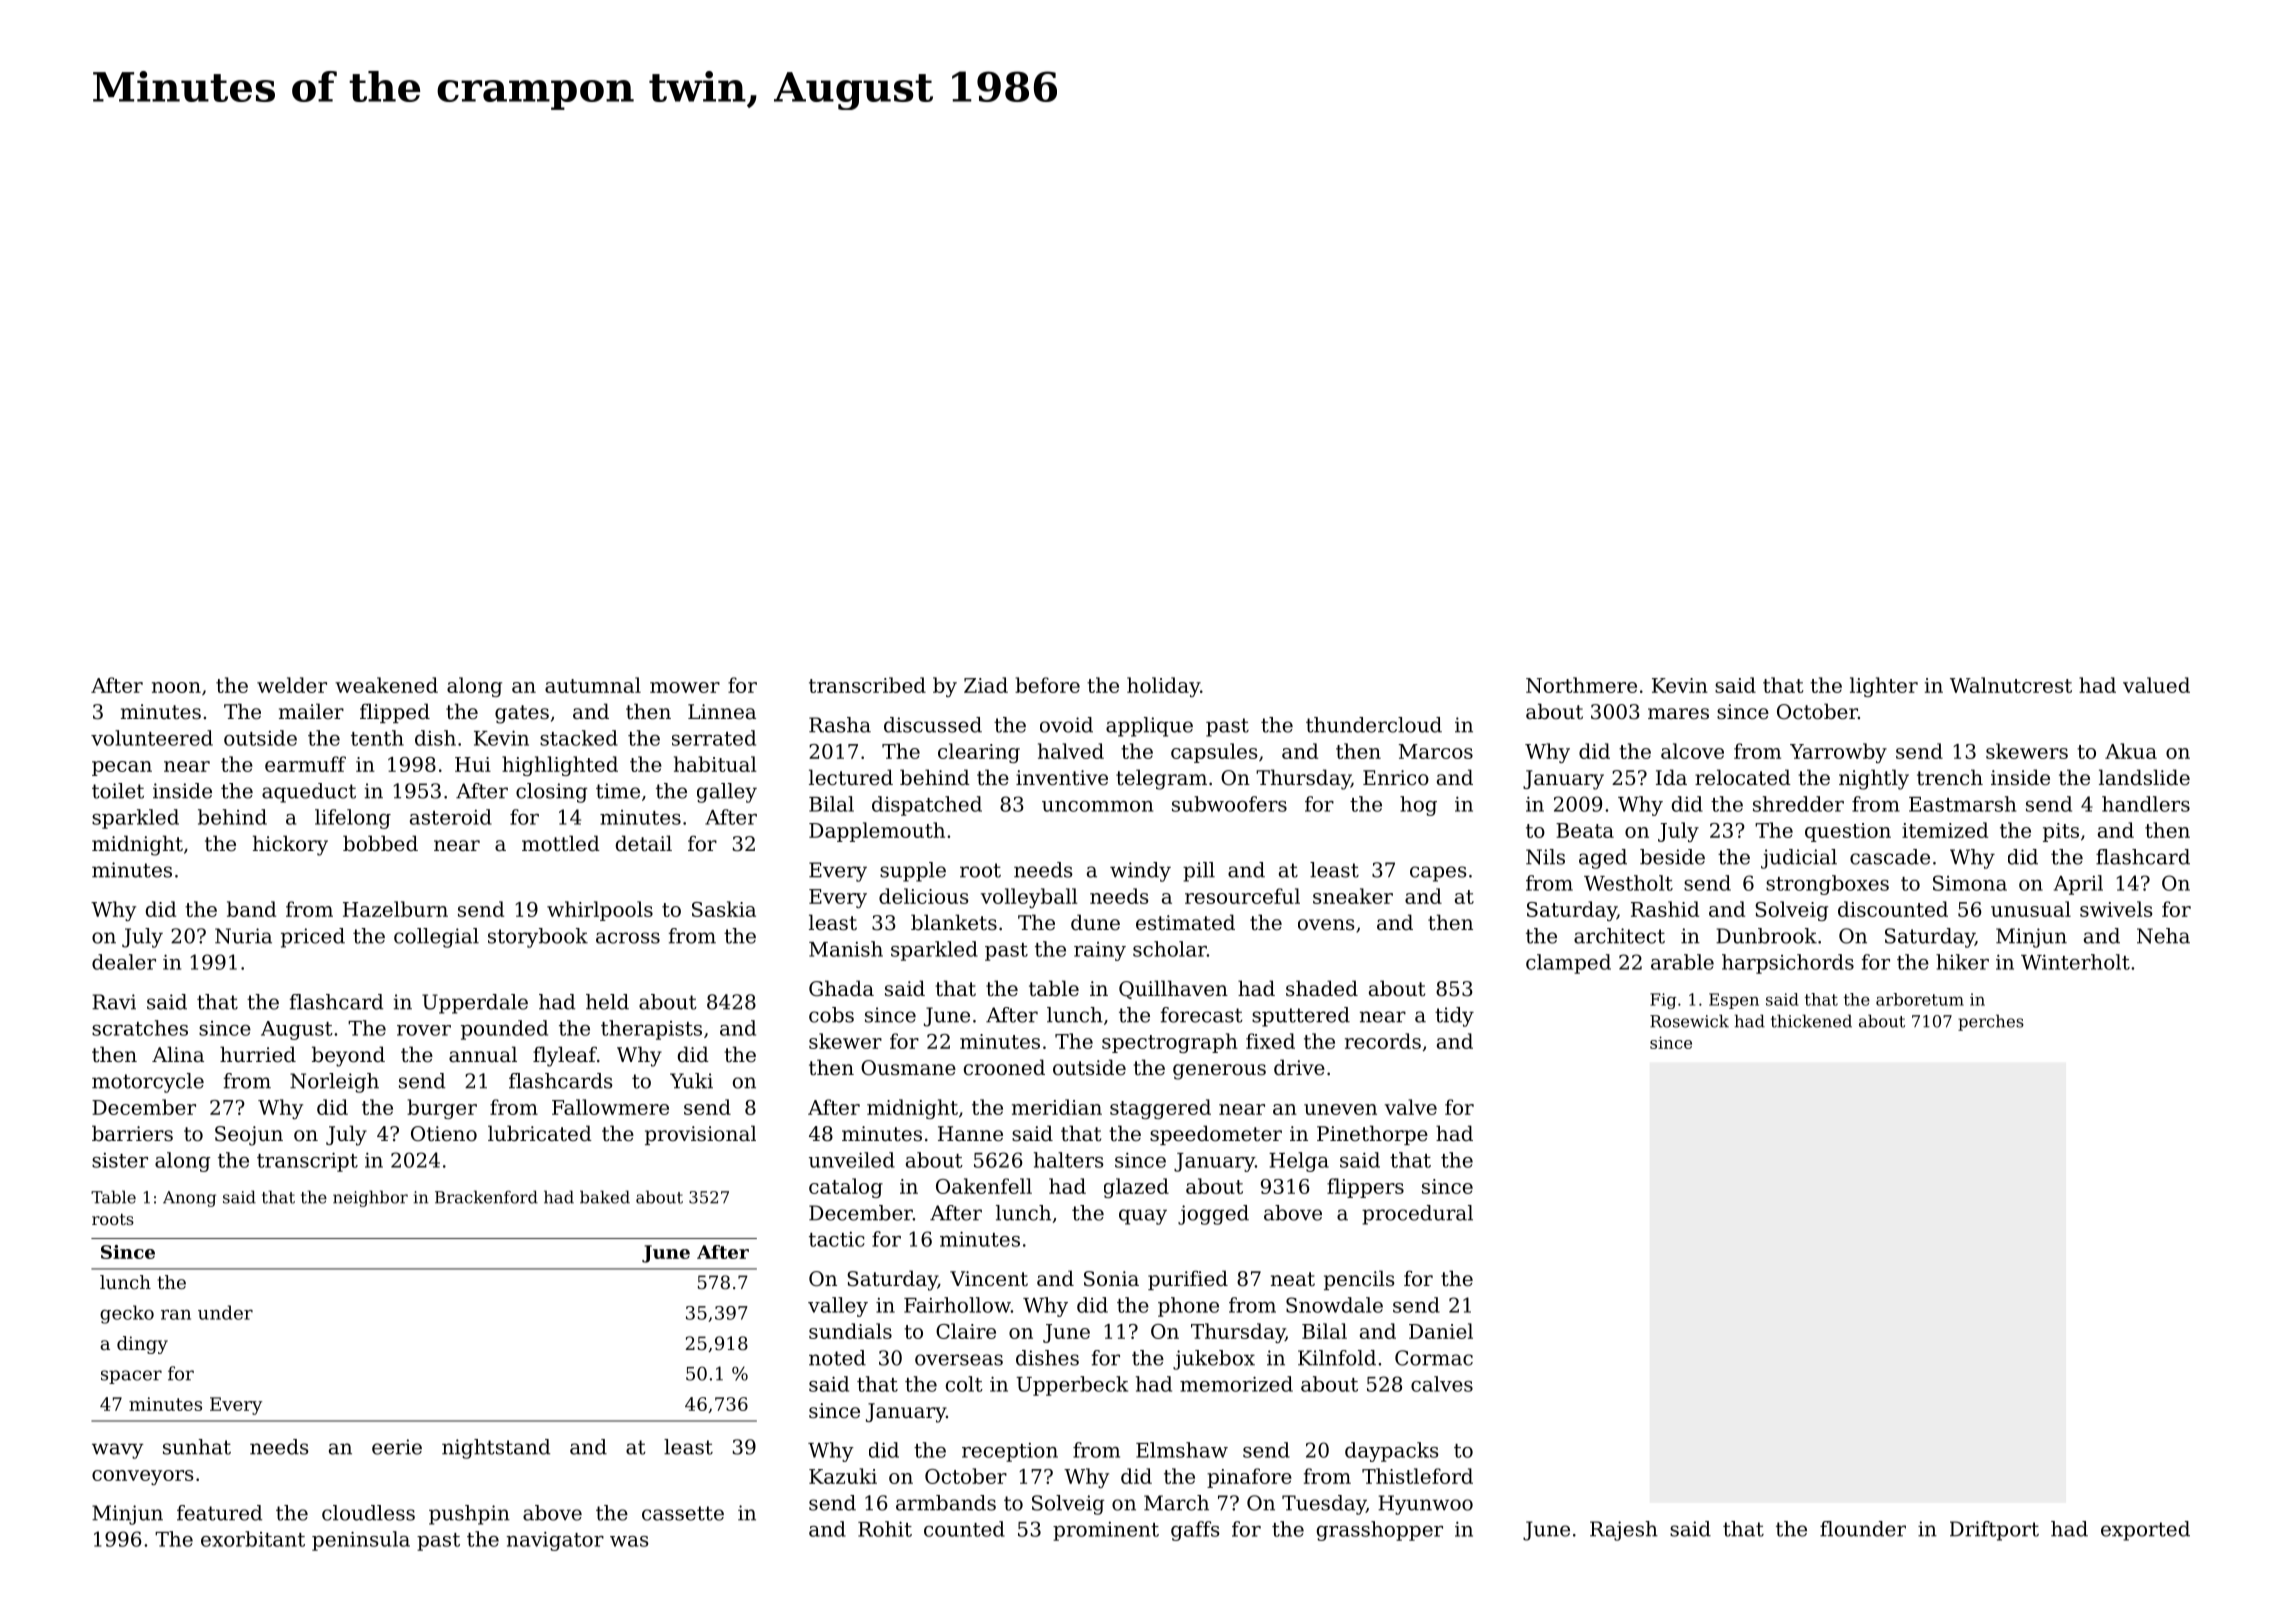  Describe the element at coordinates (1665, 909) in the screenshot. I see `Rashid` at that location.
